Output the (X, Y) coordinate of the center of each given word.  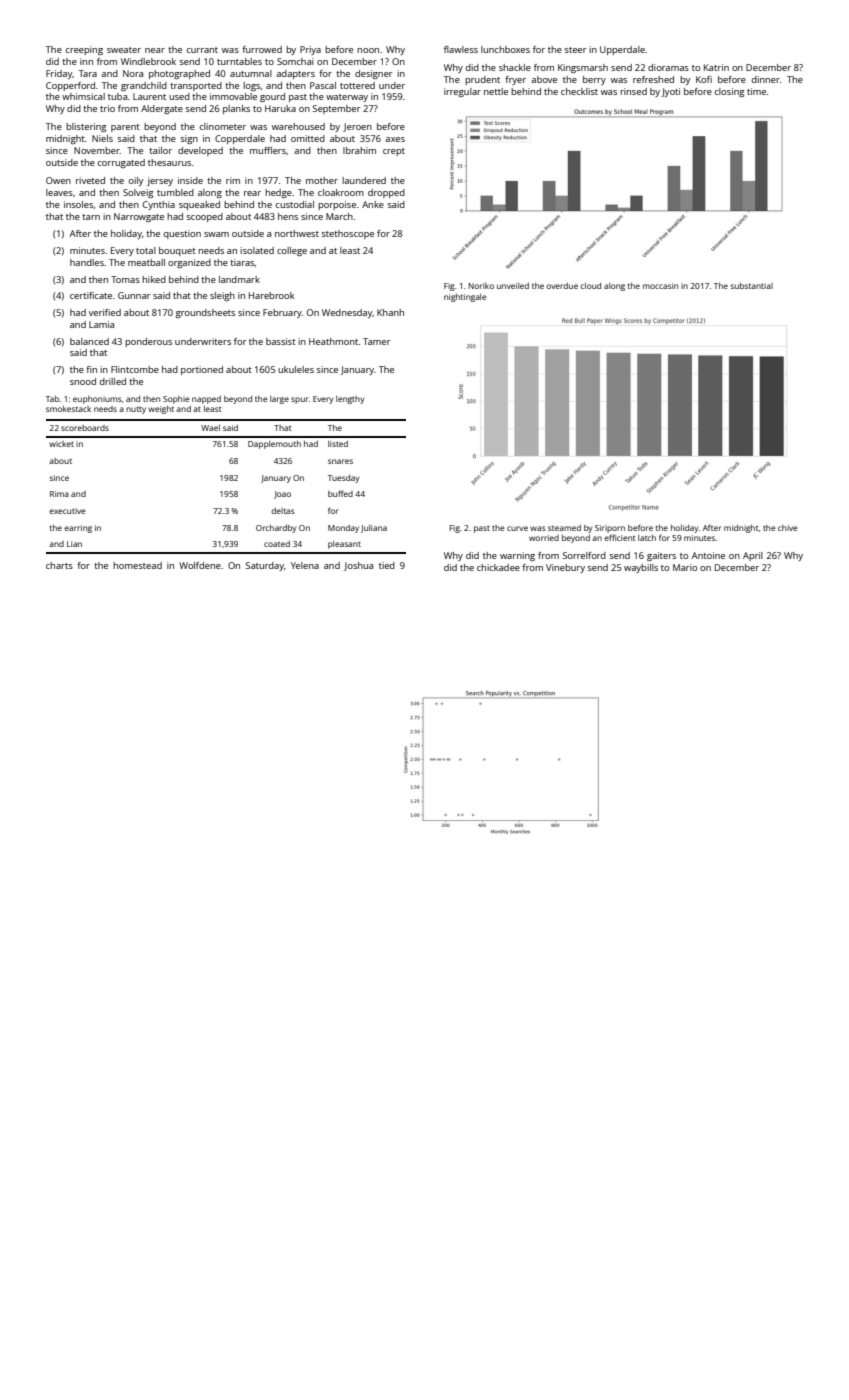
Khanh (390, 312)
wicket (61, 444)
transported (196, 86)
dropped (386, 193)
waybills (641, 568)
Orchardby (276, 529)
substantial (751, 286)
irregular (462, 92)
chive (788, 528)
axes (395, 139)
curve (517, 528)
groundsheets (205, 313)
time (756, 91)
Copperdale (240, 139)
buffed (340, 493)
